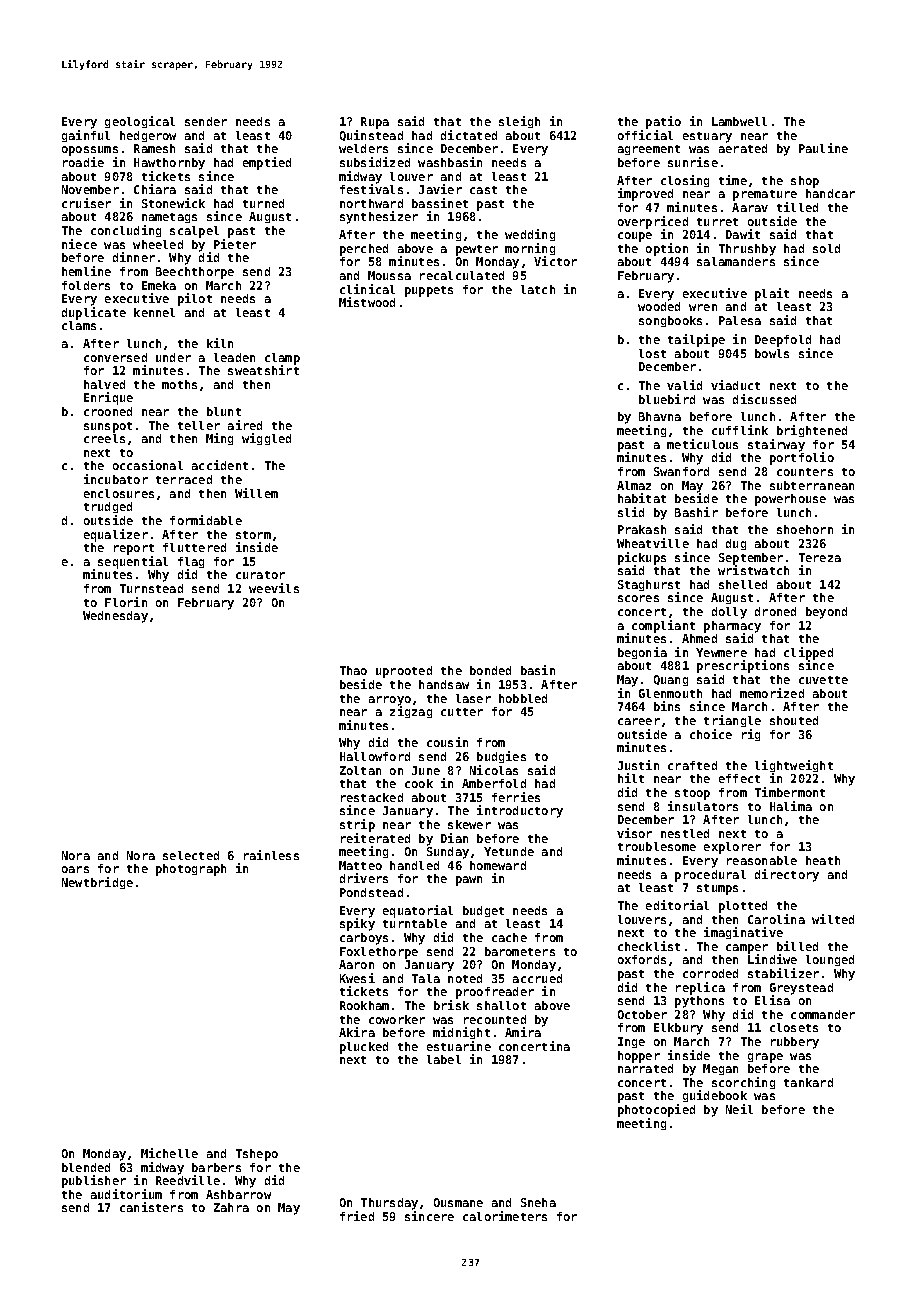 The image size is (924, 1308). Describe the element at coordinates (140, 122) in the page. I see `geological` at that location.
